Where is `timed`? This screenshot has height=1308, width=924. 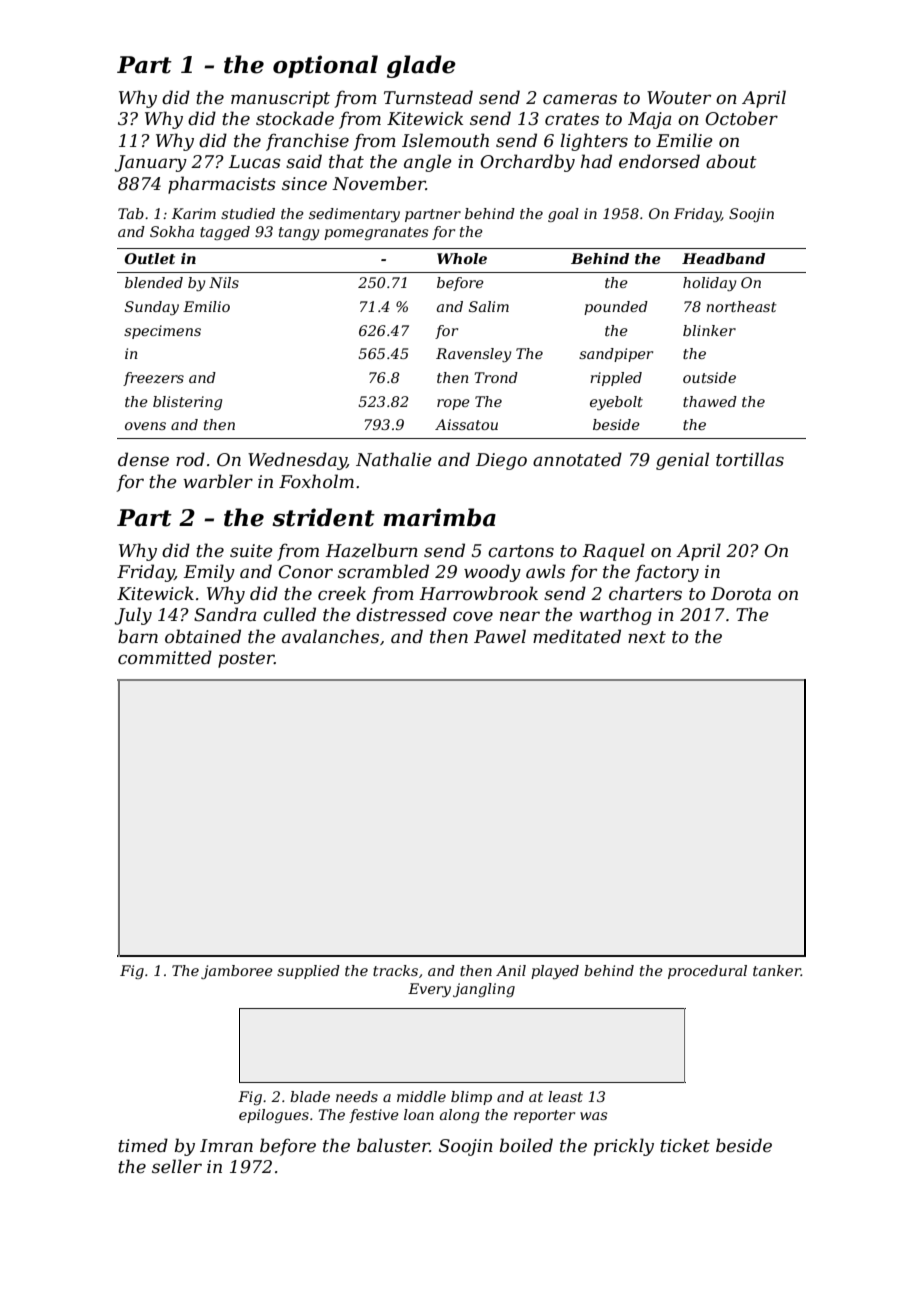 timed is located at coordinates (143, 1145).
